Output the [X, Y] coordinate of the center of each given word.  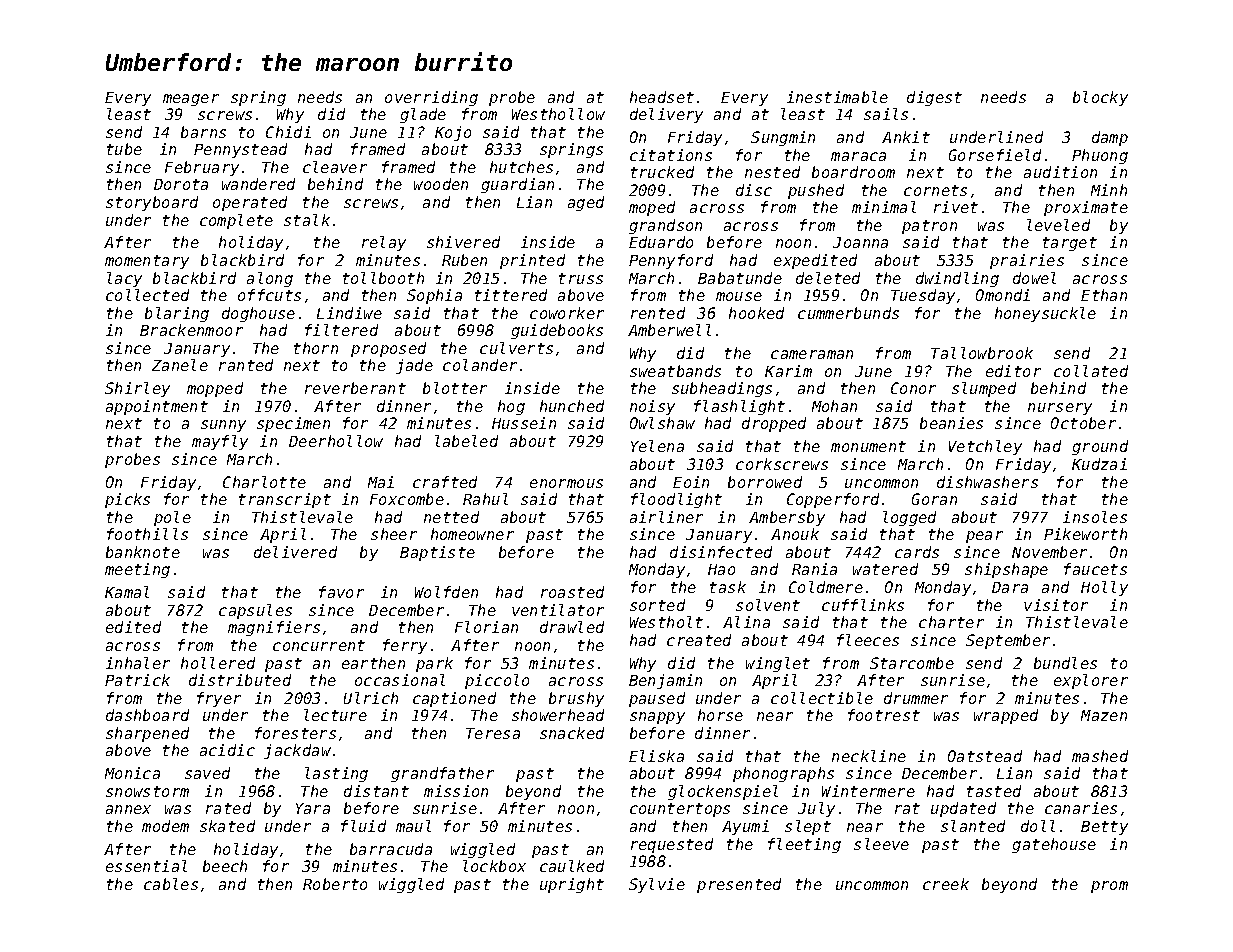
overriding [431, 98]
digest [934, 98]
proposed [388, 349]
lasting [336, 774]
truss [581, 278]
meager [191, 100]
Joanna [860, 242]
